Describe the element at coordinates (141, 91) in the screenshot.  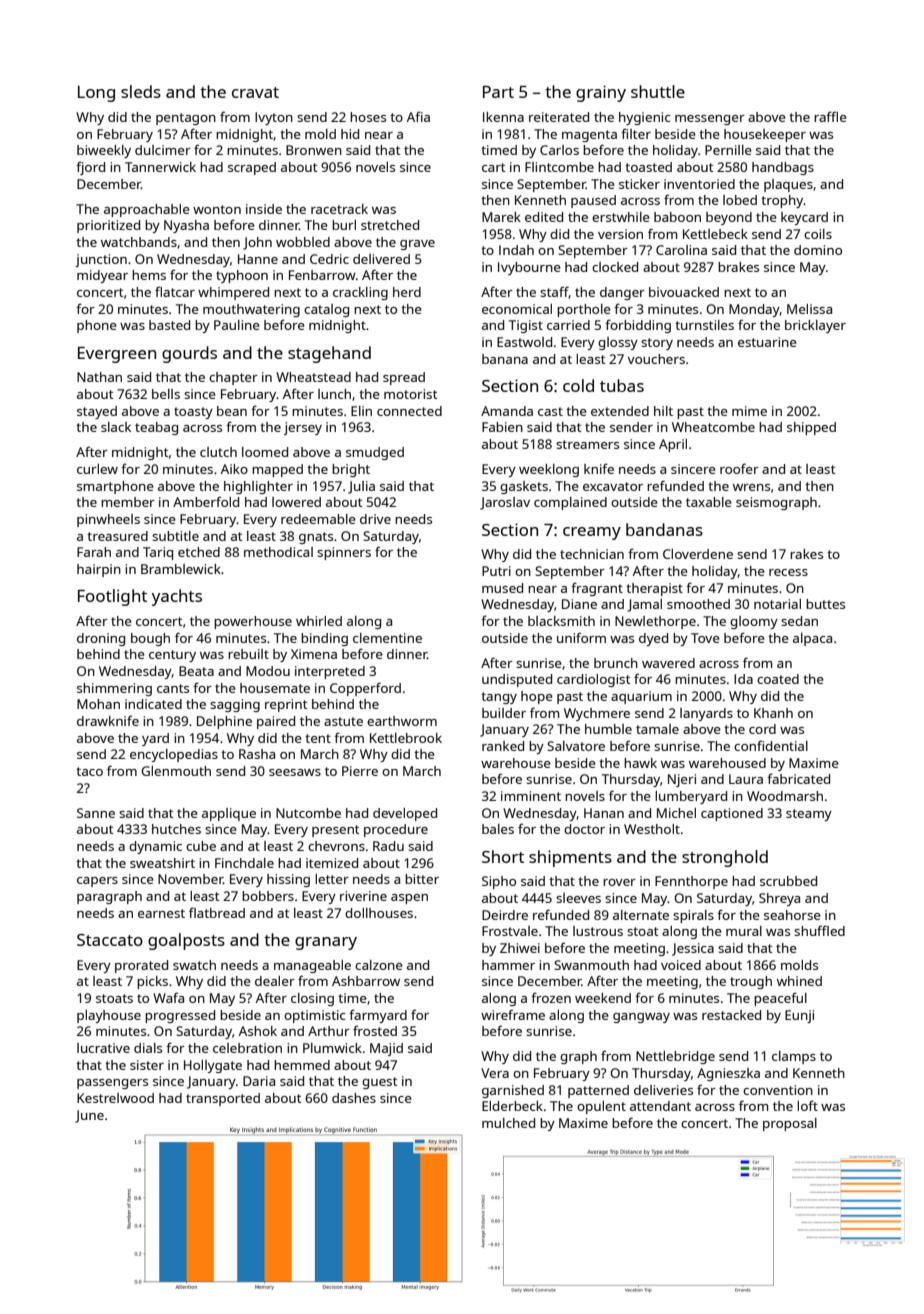
I see `sleds` at that location.
